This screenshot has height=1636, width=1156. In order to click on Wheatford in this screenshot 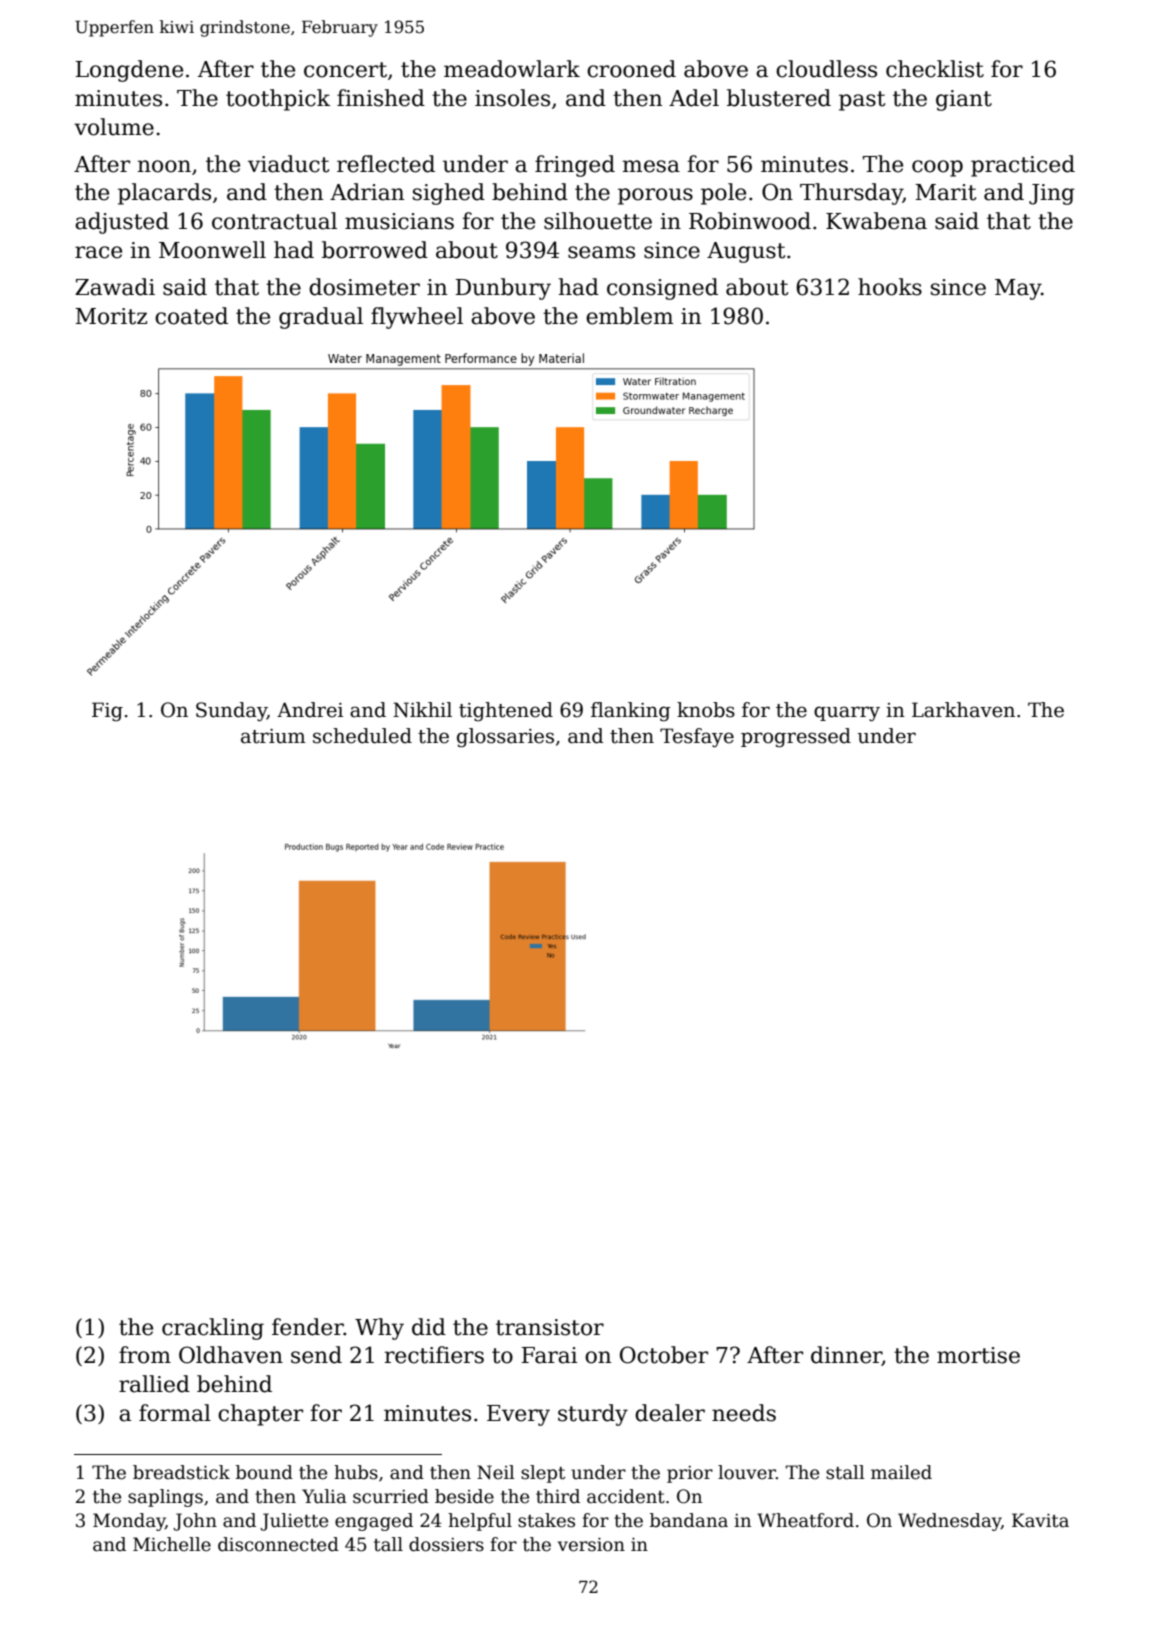, I will do `click(805, 1520)`.
